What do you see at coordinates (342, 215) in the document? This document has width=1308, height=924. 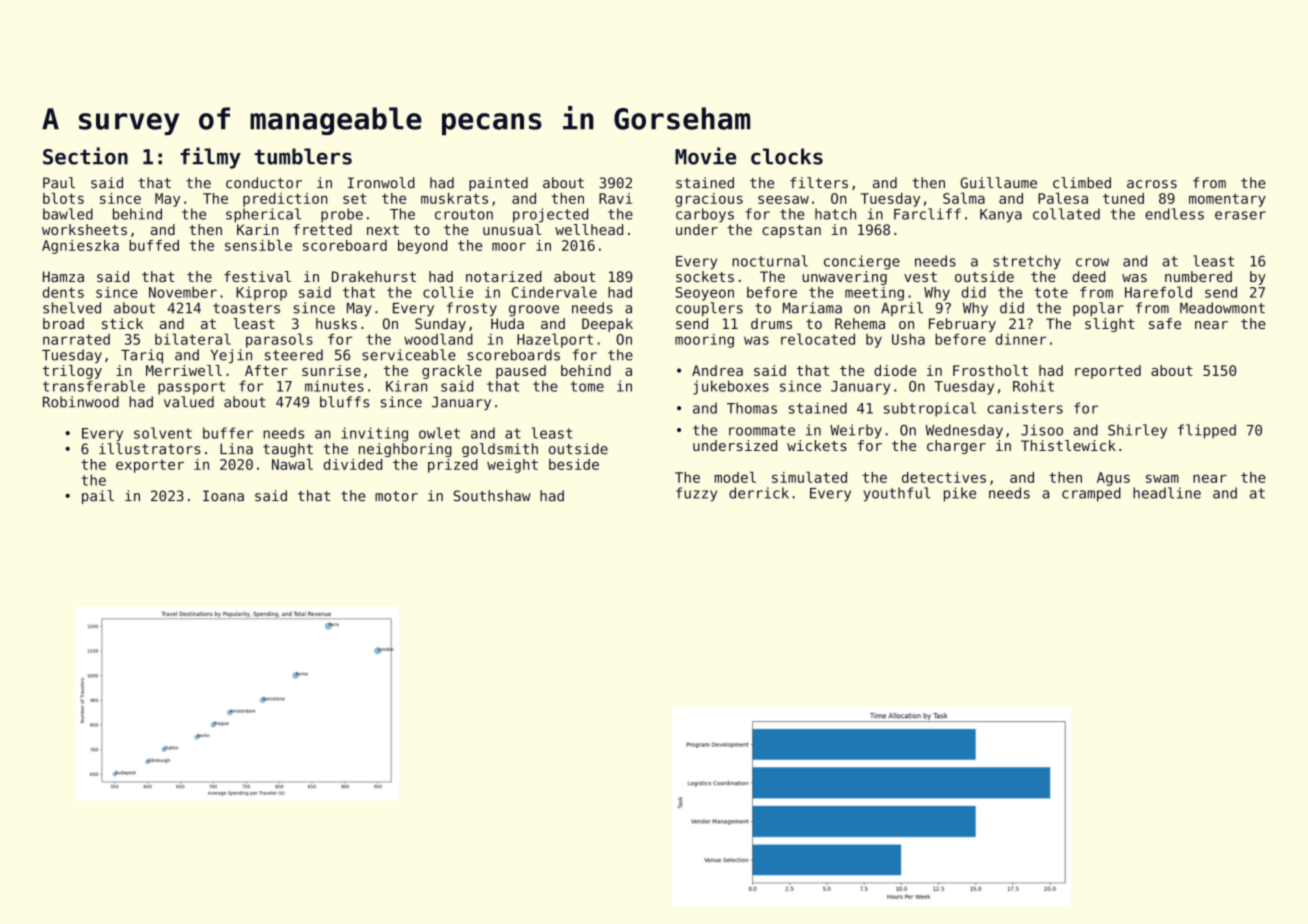 I see `probe` at bounding box center [342, 215].
